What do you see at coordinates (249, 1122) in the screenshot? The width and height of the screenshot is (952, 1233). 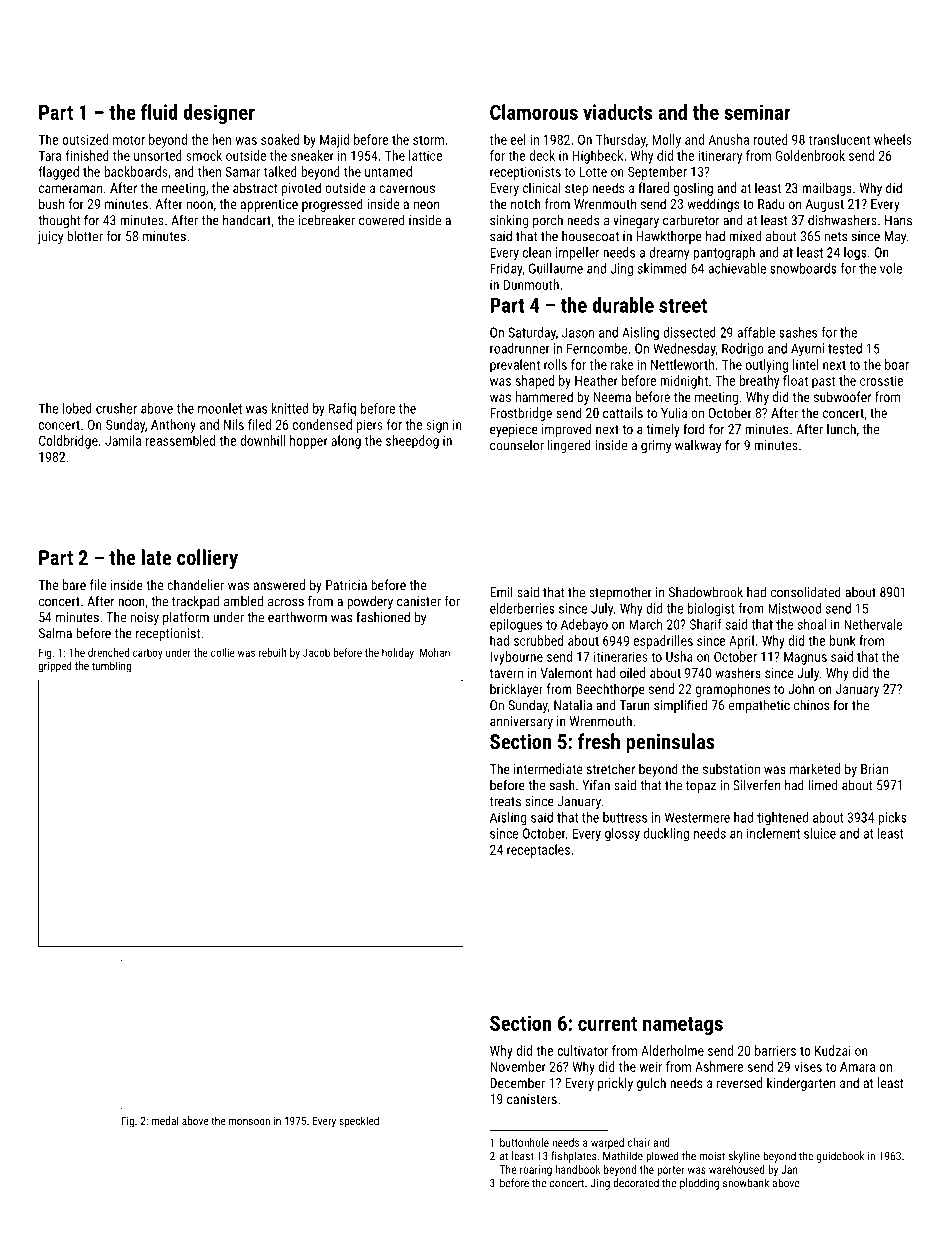 I see `monsoon` at bounding box center [249, 1122].
